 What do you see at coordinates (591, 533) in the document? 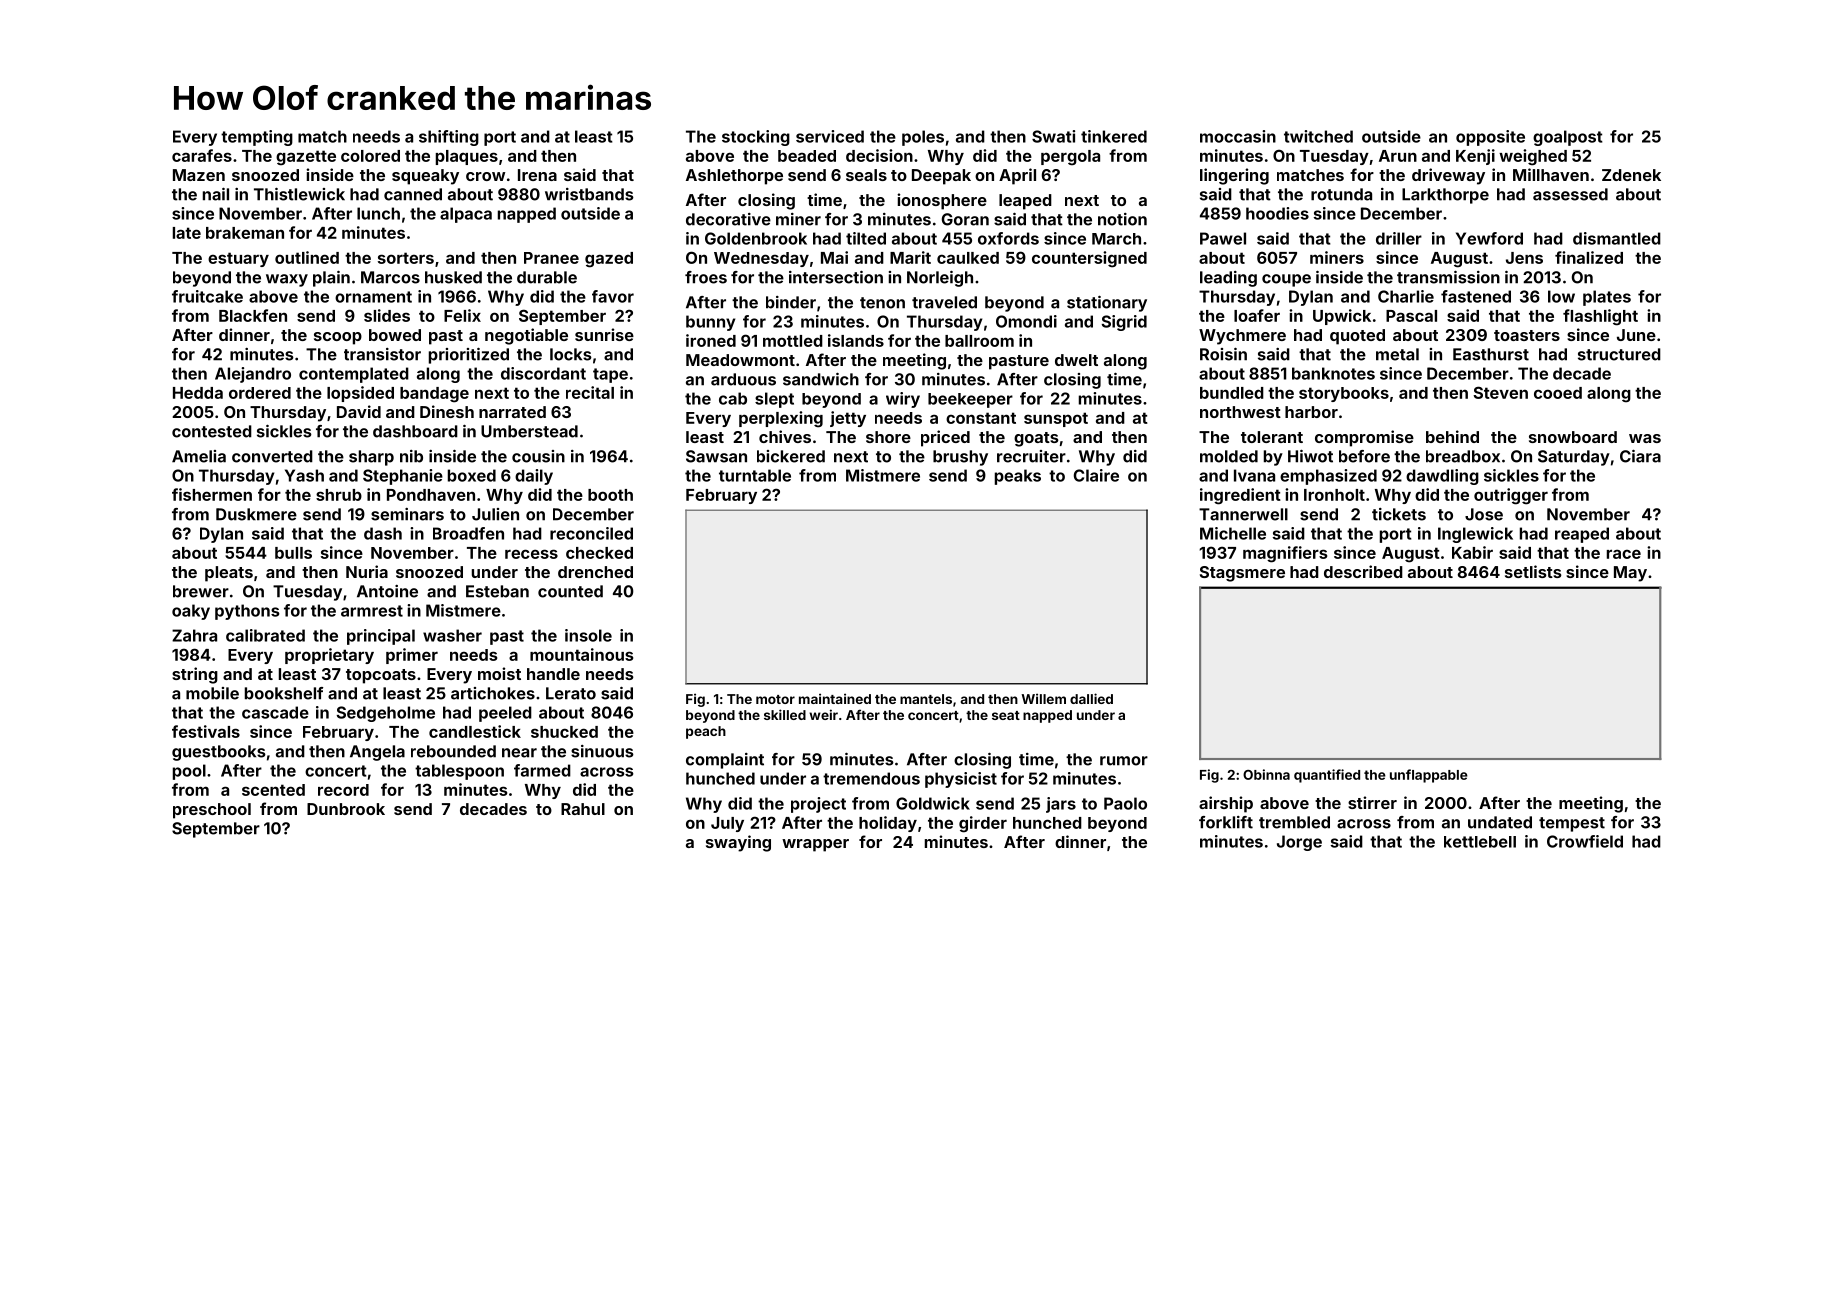
I see `reconciled` at bounding box center [591, 533].
